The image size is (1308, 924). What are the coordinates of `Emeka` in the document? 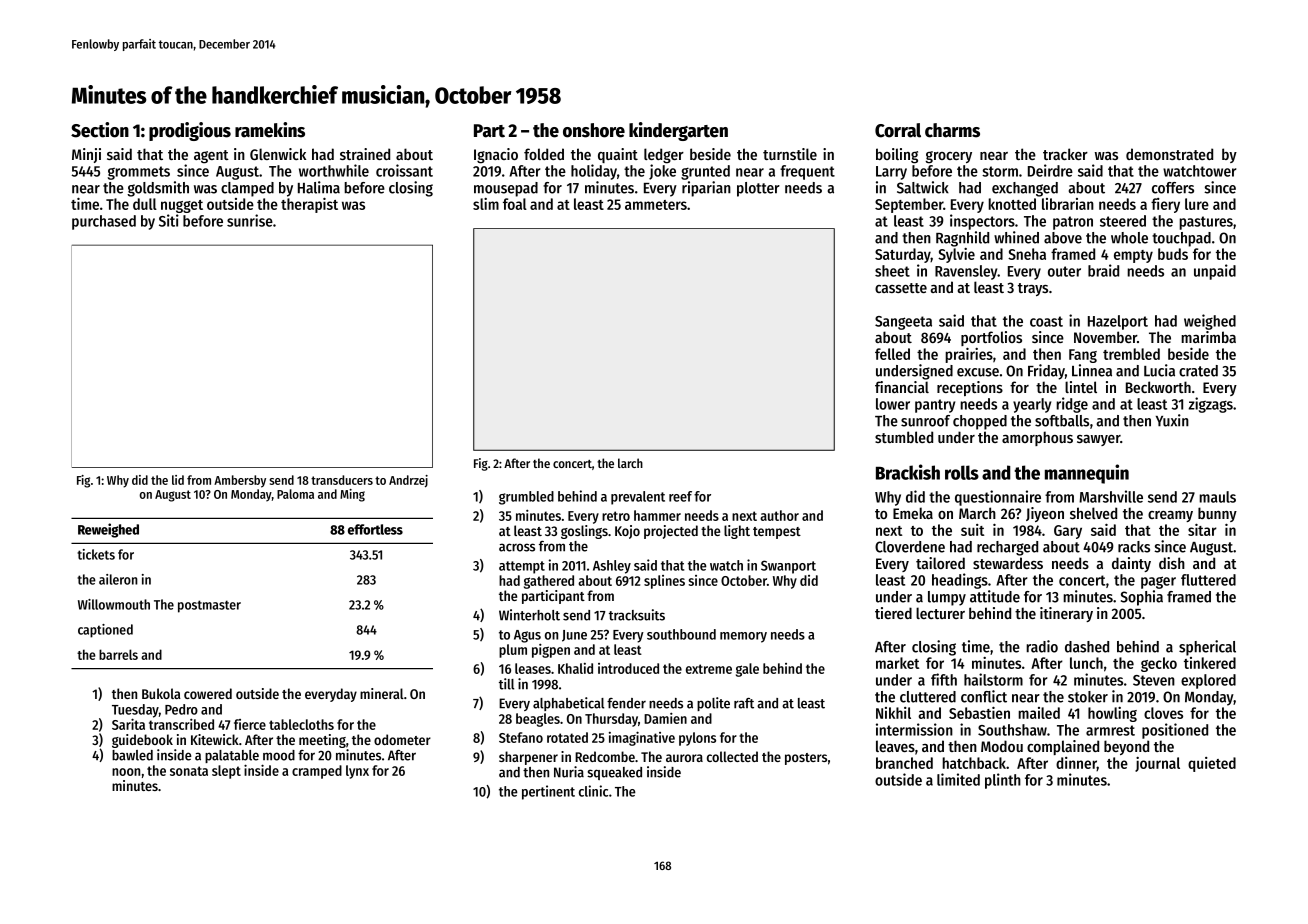 It's located at (913, 513).
